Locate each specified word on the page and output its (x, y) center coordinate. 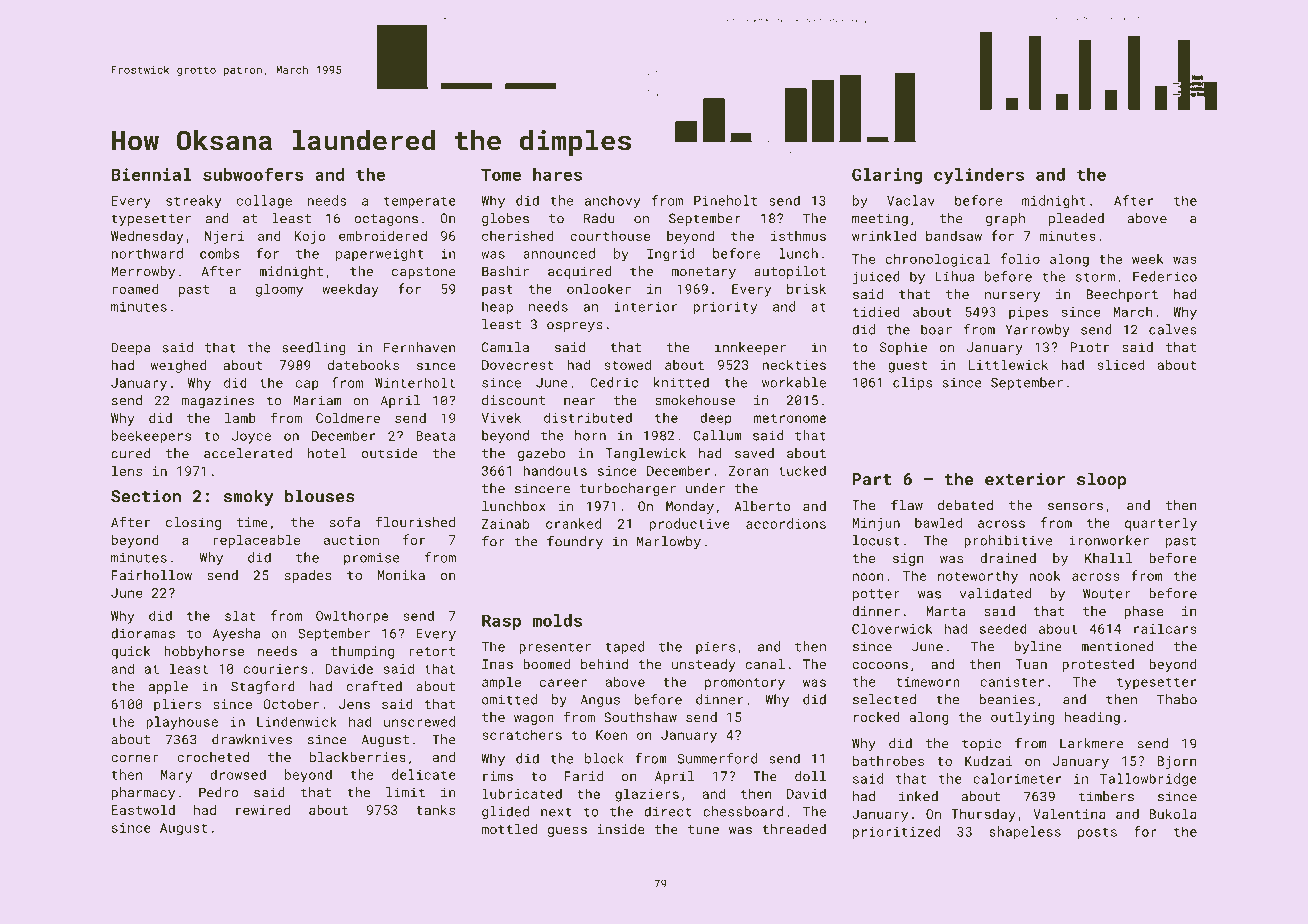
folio (1020, 258)
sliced (1120, 364)
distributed (588, 417)
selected (884, 699)
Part (872, 479)
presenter (555, 648)
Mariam (318, 400)
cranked (573, 523)
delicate (424, 774)
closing (193, 523)
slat (240, 615)
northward (147, 253)
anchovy (612, 202)
